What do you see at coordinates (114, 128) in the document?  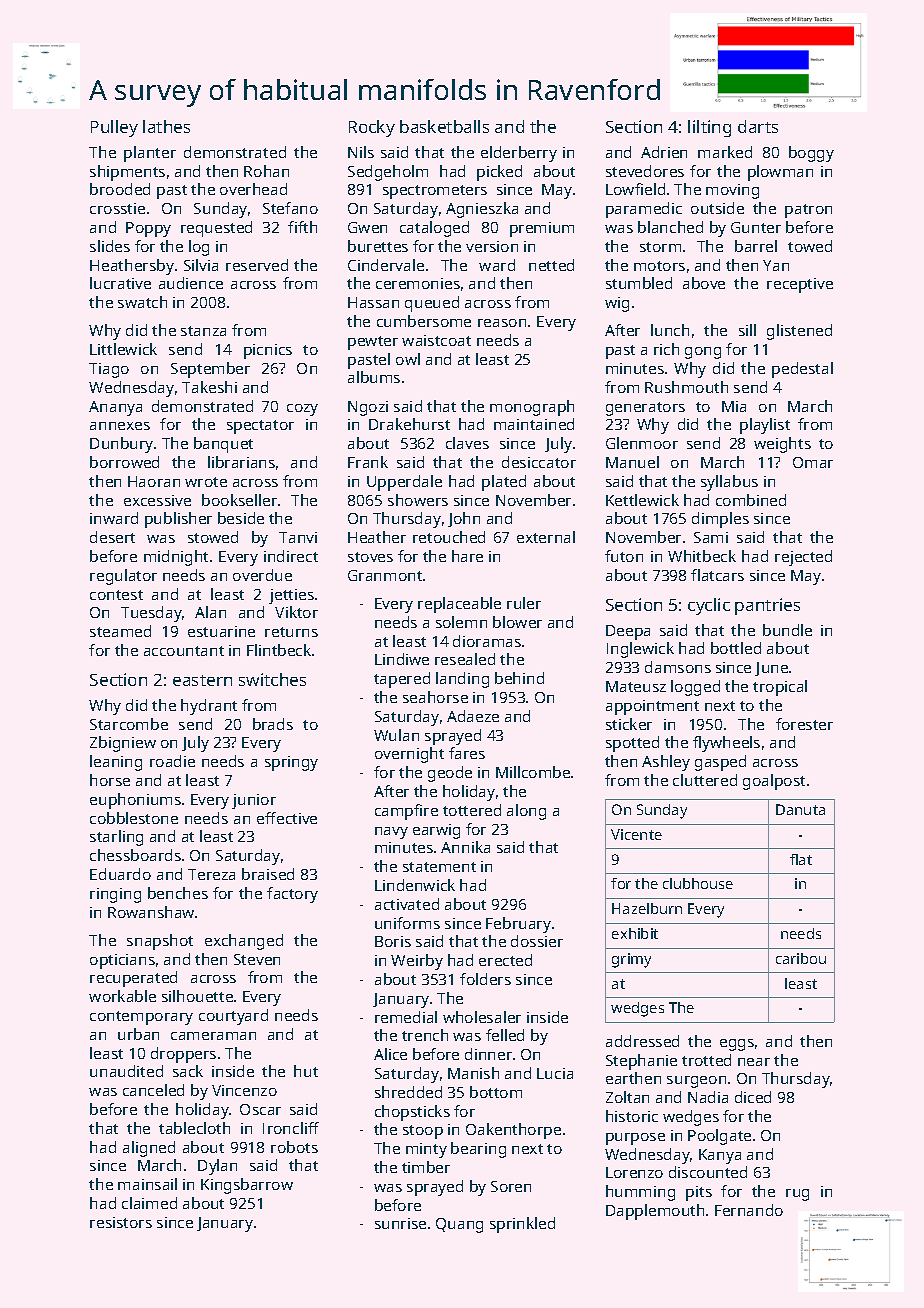 I see `Pulley` at bounding box center [114, 128].
